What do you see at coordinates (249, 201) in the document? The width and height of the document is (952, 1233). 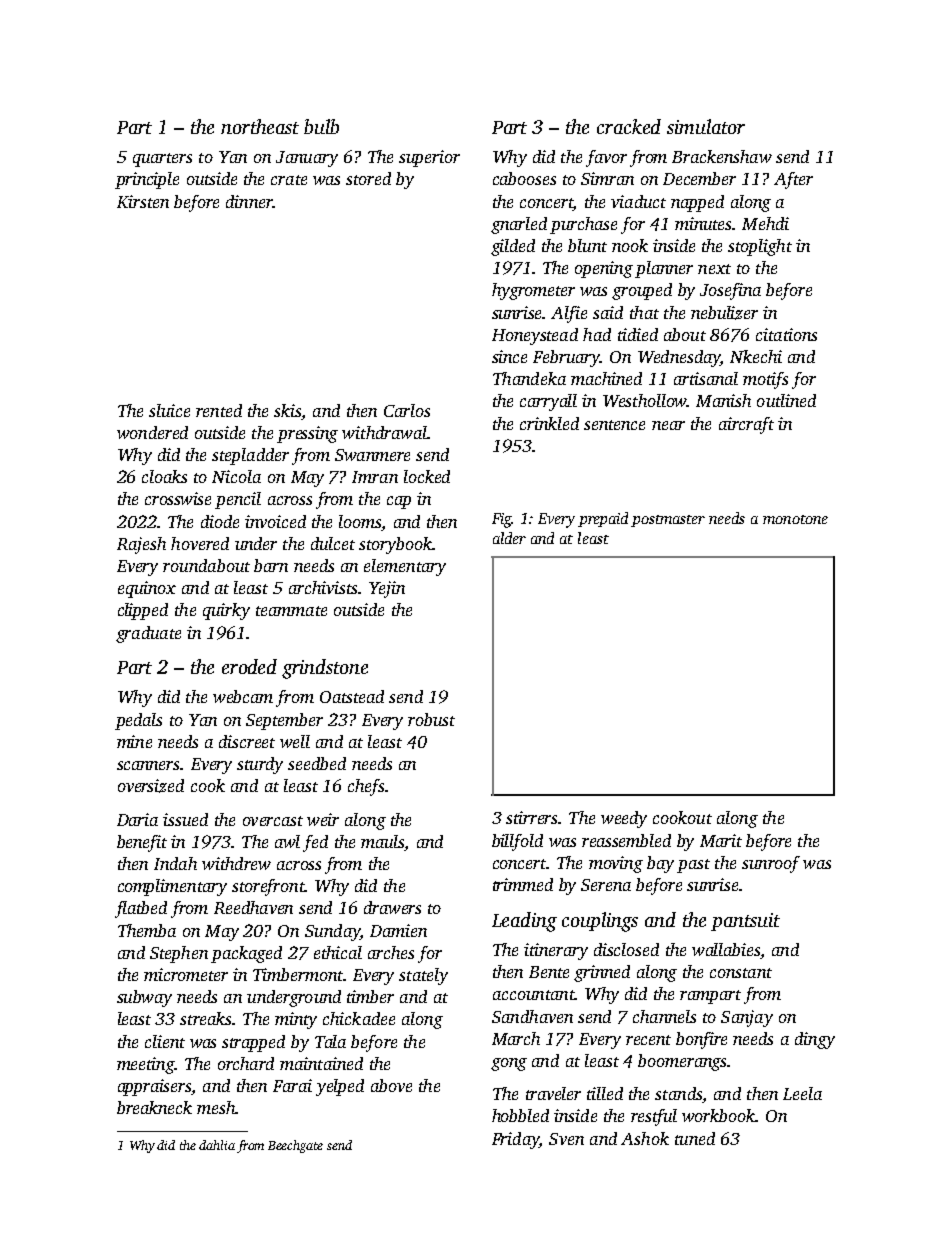 I see `dinner` at bounding box center [249, 201].
